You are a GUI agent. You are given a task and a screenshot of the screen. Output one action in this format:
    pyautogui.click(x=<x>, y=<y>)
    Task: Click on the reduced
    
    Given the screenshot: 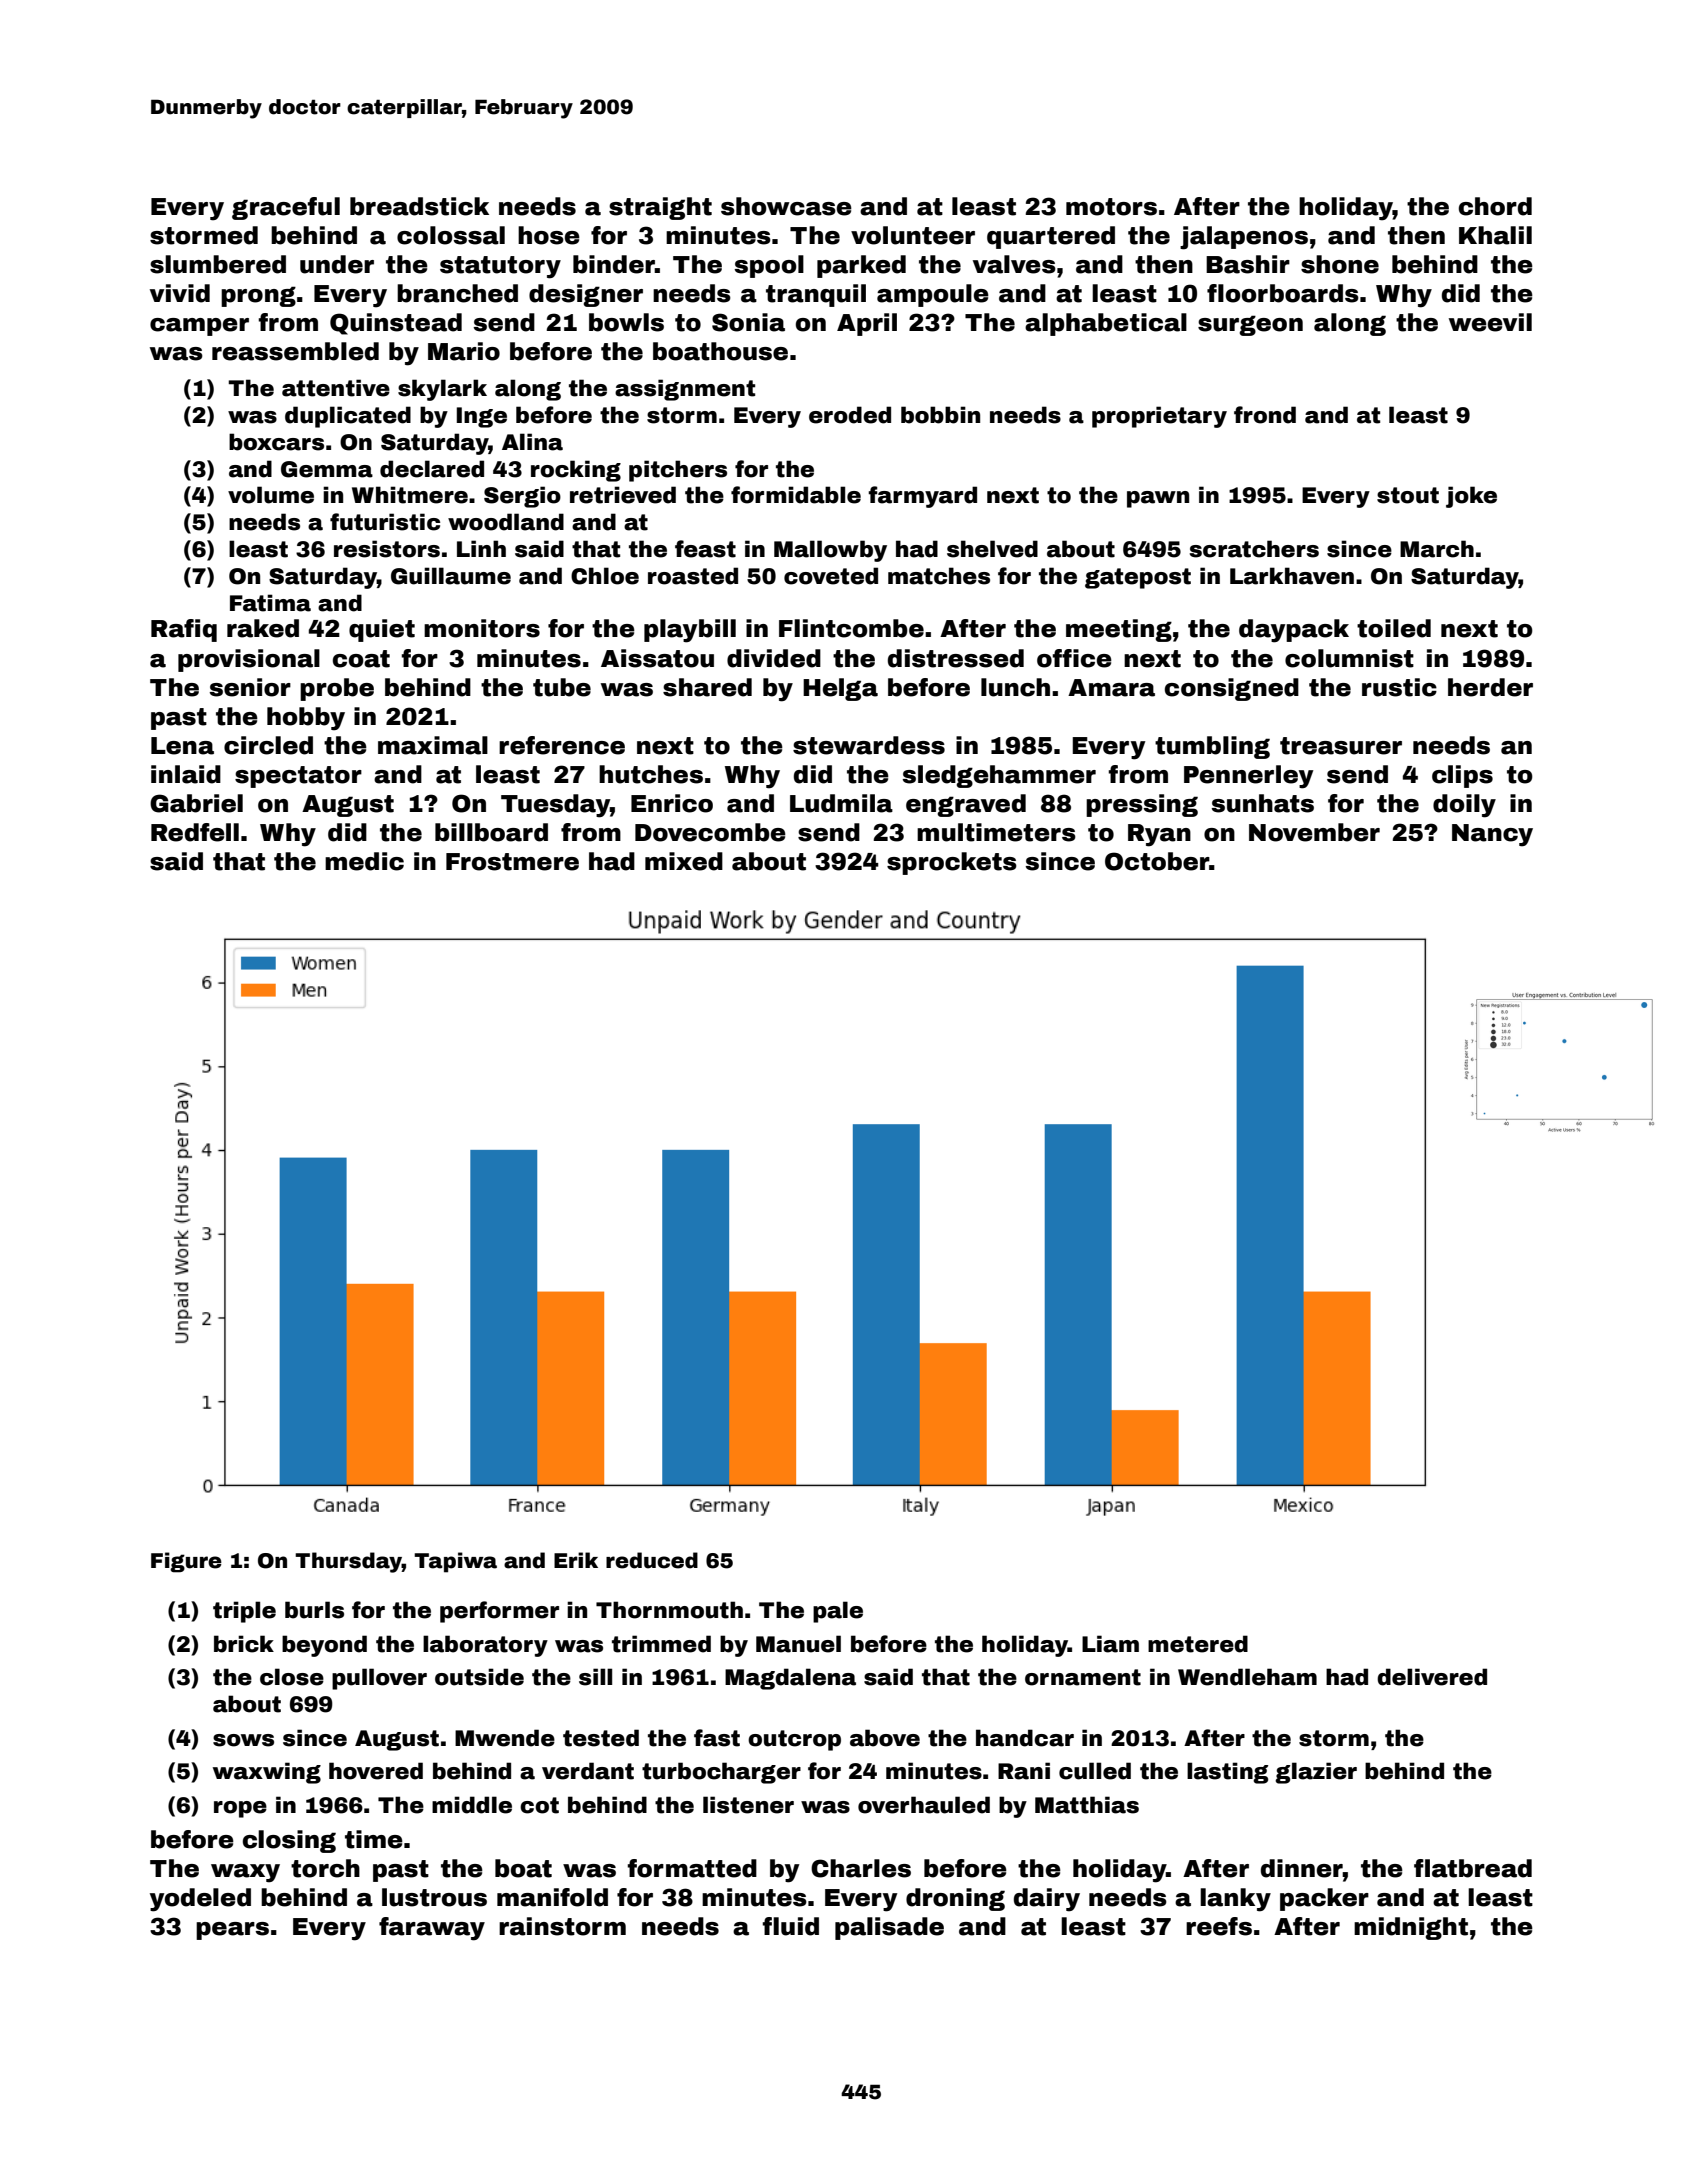 What is the action you would take?
    pyautogui.click(x=652, y=1560)
